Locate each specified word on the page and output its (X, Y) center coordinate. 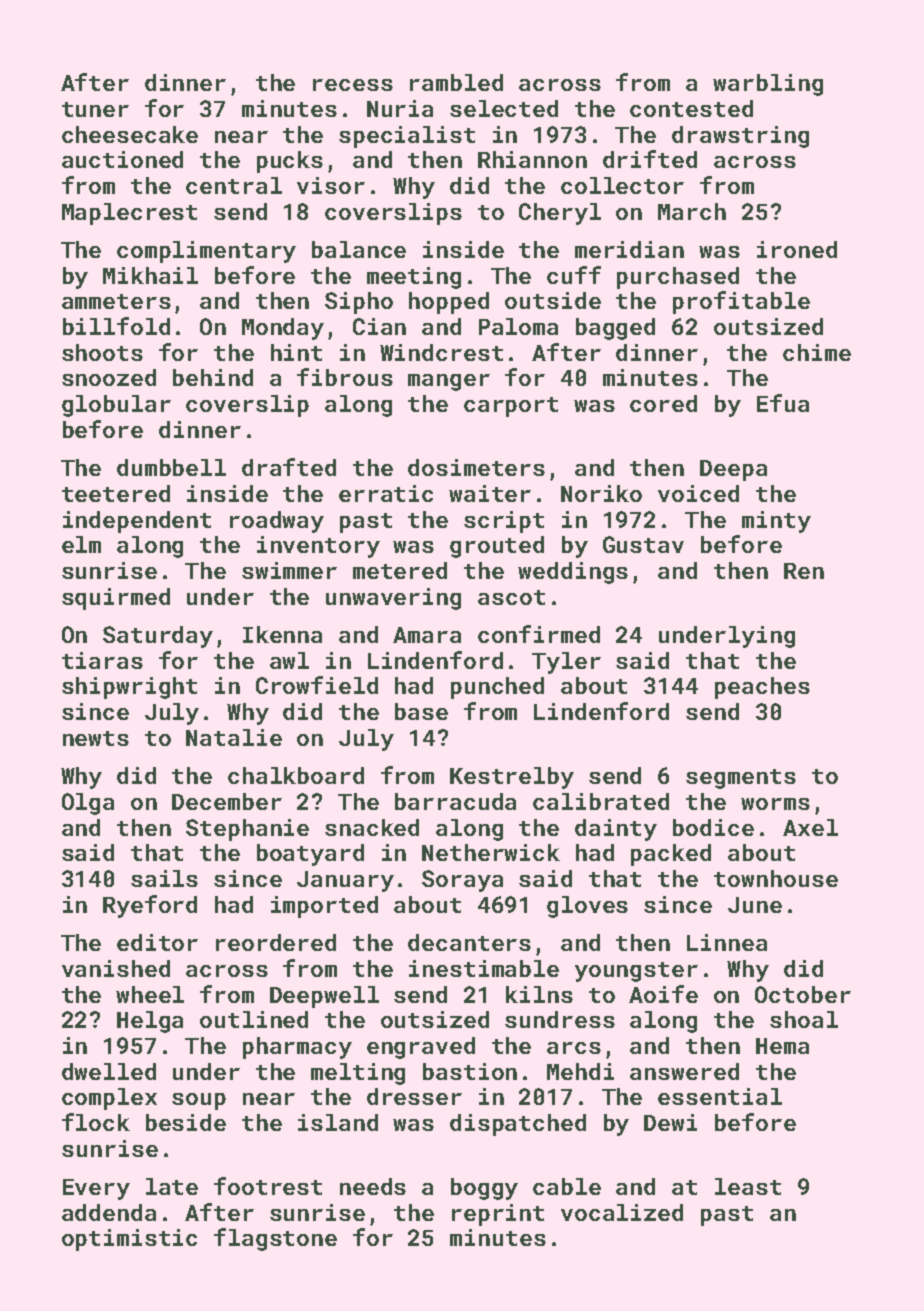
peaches (762, 688)
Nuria (400, 108)
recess (353, 85)
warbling (768, 85)
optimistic (129, 1240)
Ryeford (150, 906)
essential (720, 1096)
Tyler (566, 663)
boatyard (310, 855)
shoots (102, 352)
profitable (741, 302)
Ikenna (282, 634)
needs (373, 1186)
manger (449, 382)
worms (775, 804)
